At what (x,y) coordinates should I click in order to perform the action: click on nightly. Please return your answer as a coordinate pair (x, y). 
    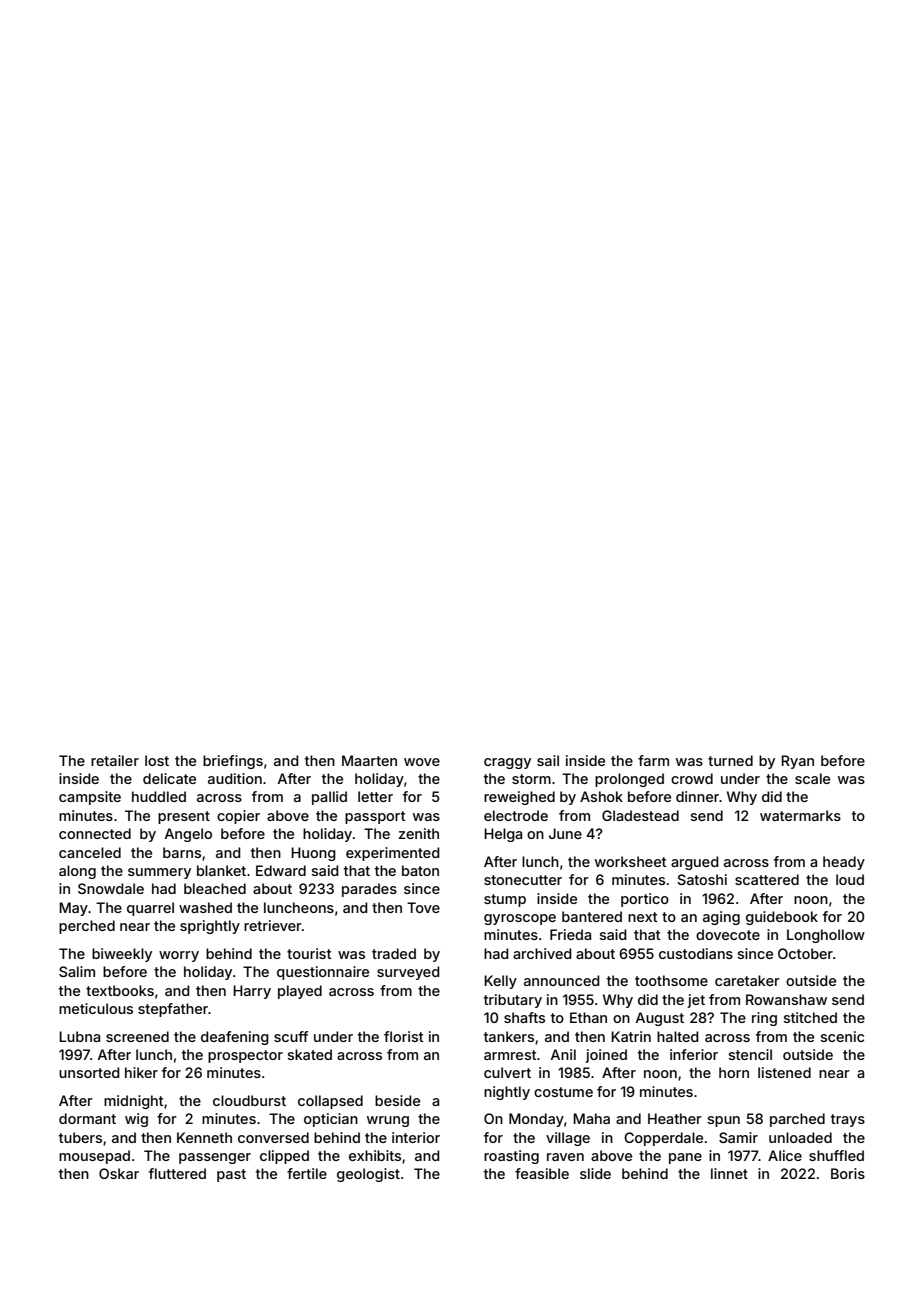
    Looking at the image, I should click on (507, 1093).
